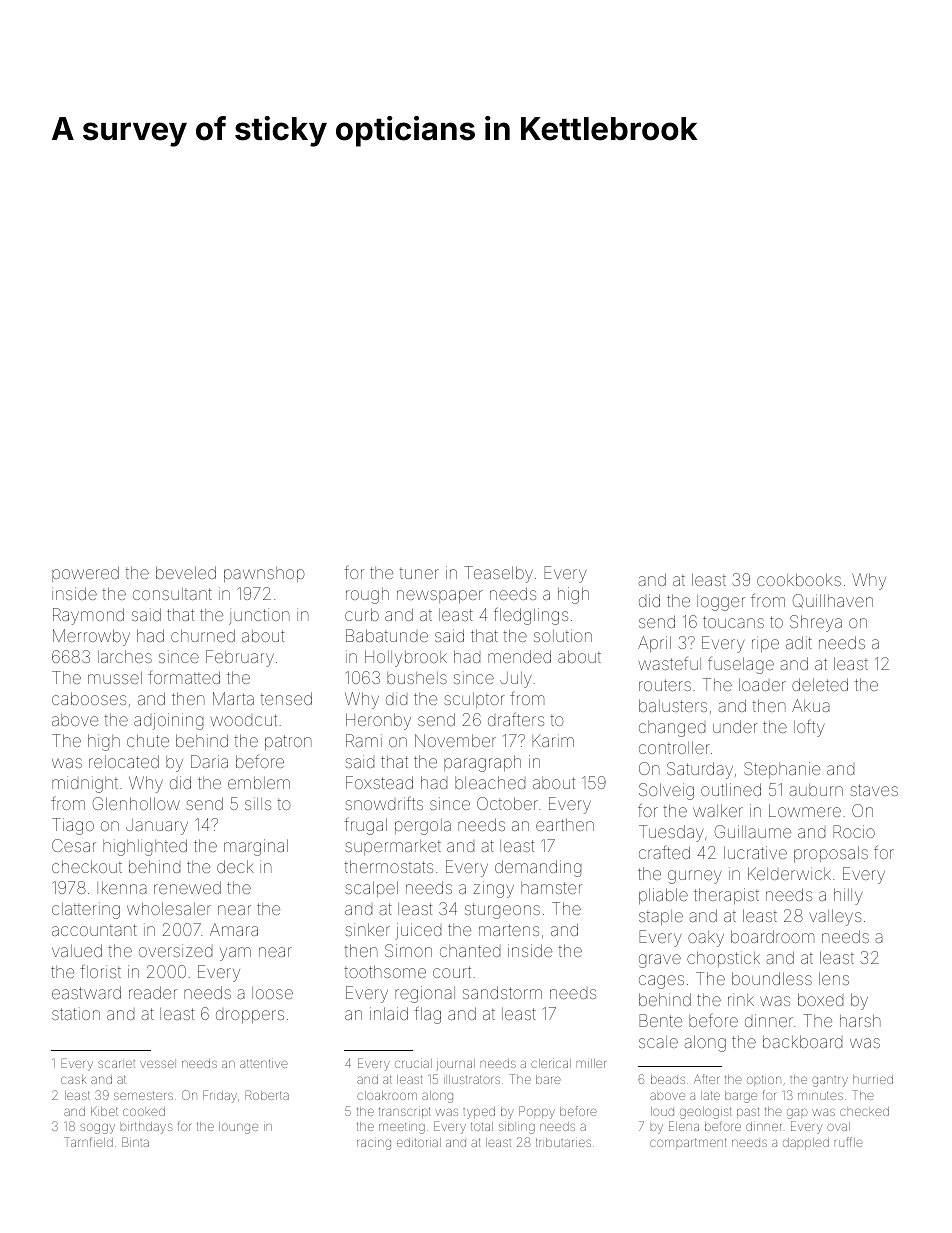  Describe the element at coordinates (234, 929) in the image. I see `Amara` at that location.
